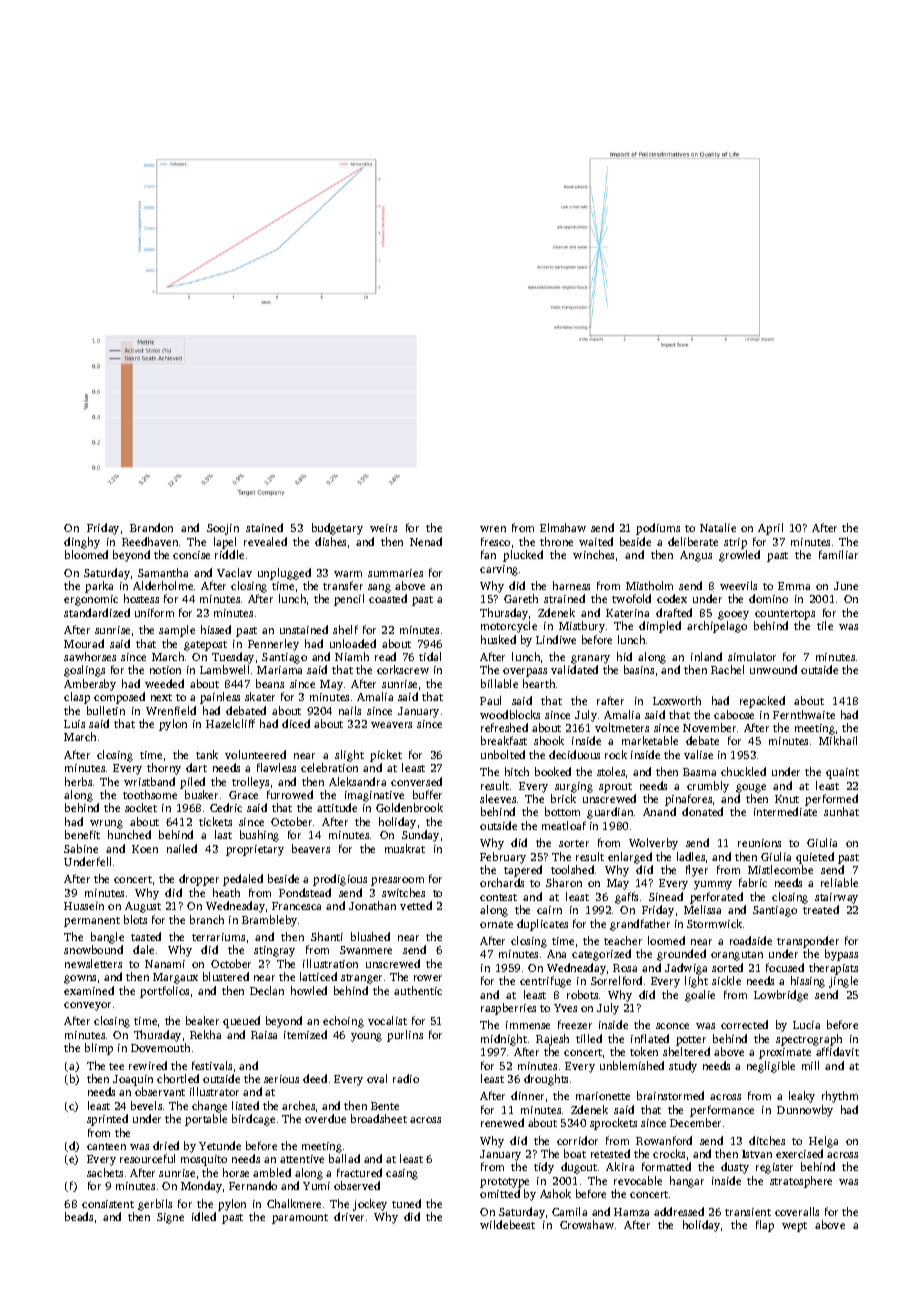  What do you see at coordinates (383, 528) in the page?
I see `weirs` at bounding box center [383, 528].
